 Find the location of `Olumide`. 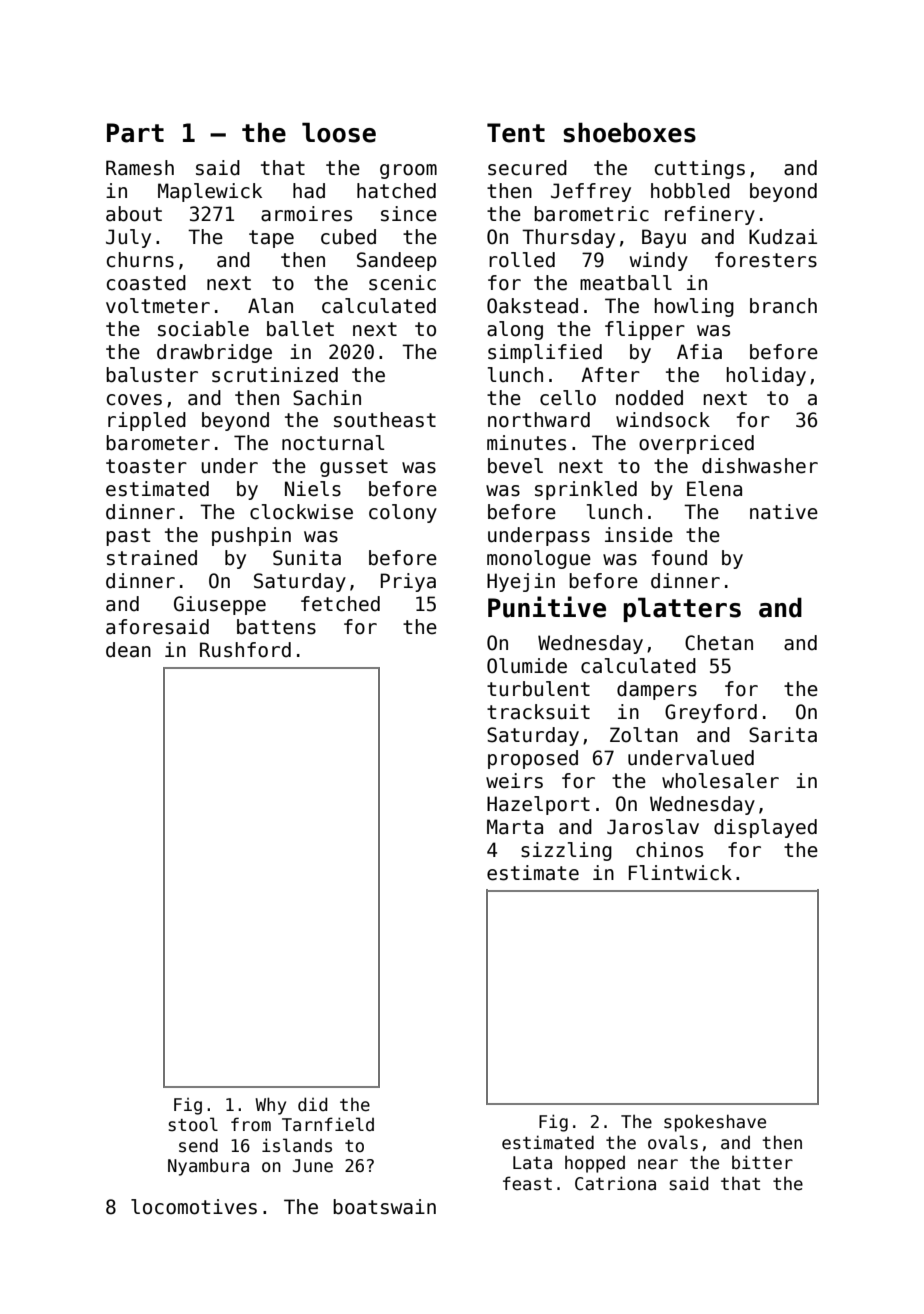

Olumide is located at coordinates (527, 666).
